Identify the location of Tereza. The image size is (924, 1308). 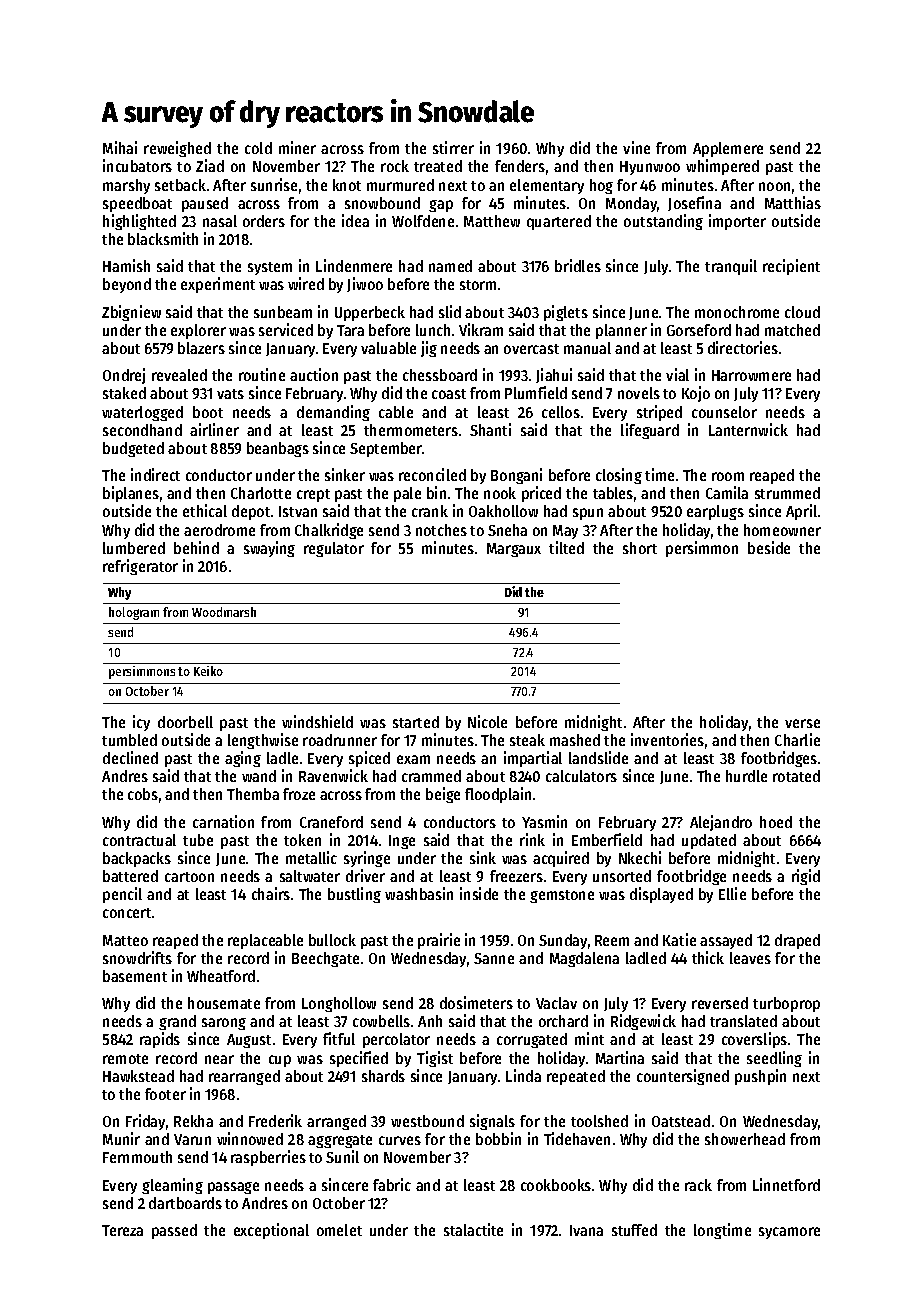
(122, 1230).
